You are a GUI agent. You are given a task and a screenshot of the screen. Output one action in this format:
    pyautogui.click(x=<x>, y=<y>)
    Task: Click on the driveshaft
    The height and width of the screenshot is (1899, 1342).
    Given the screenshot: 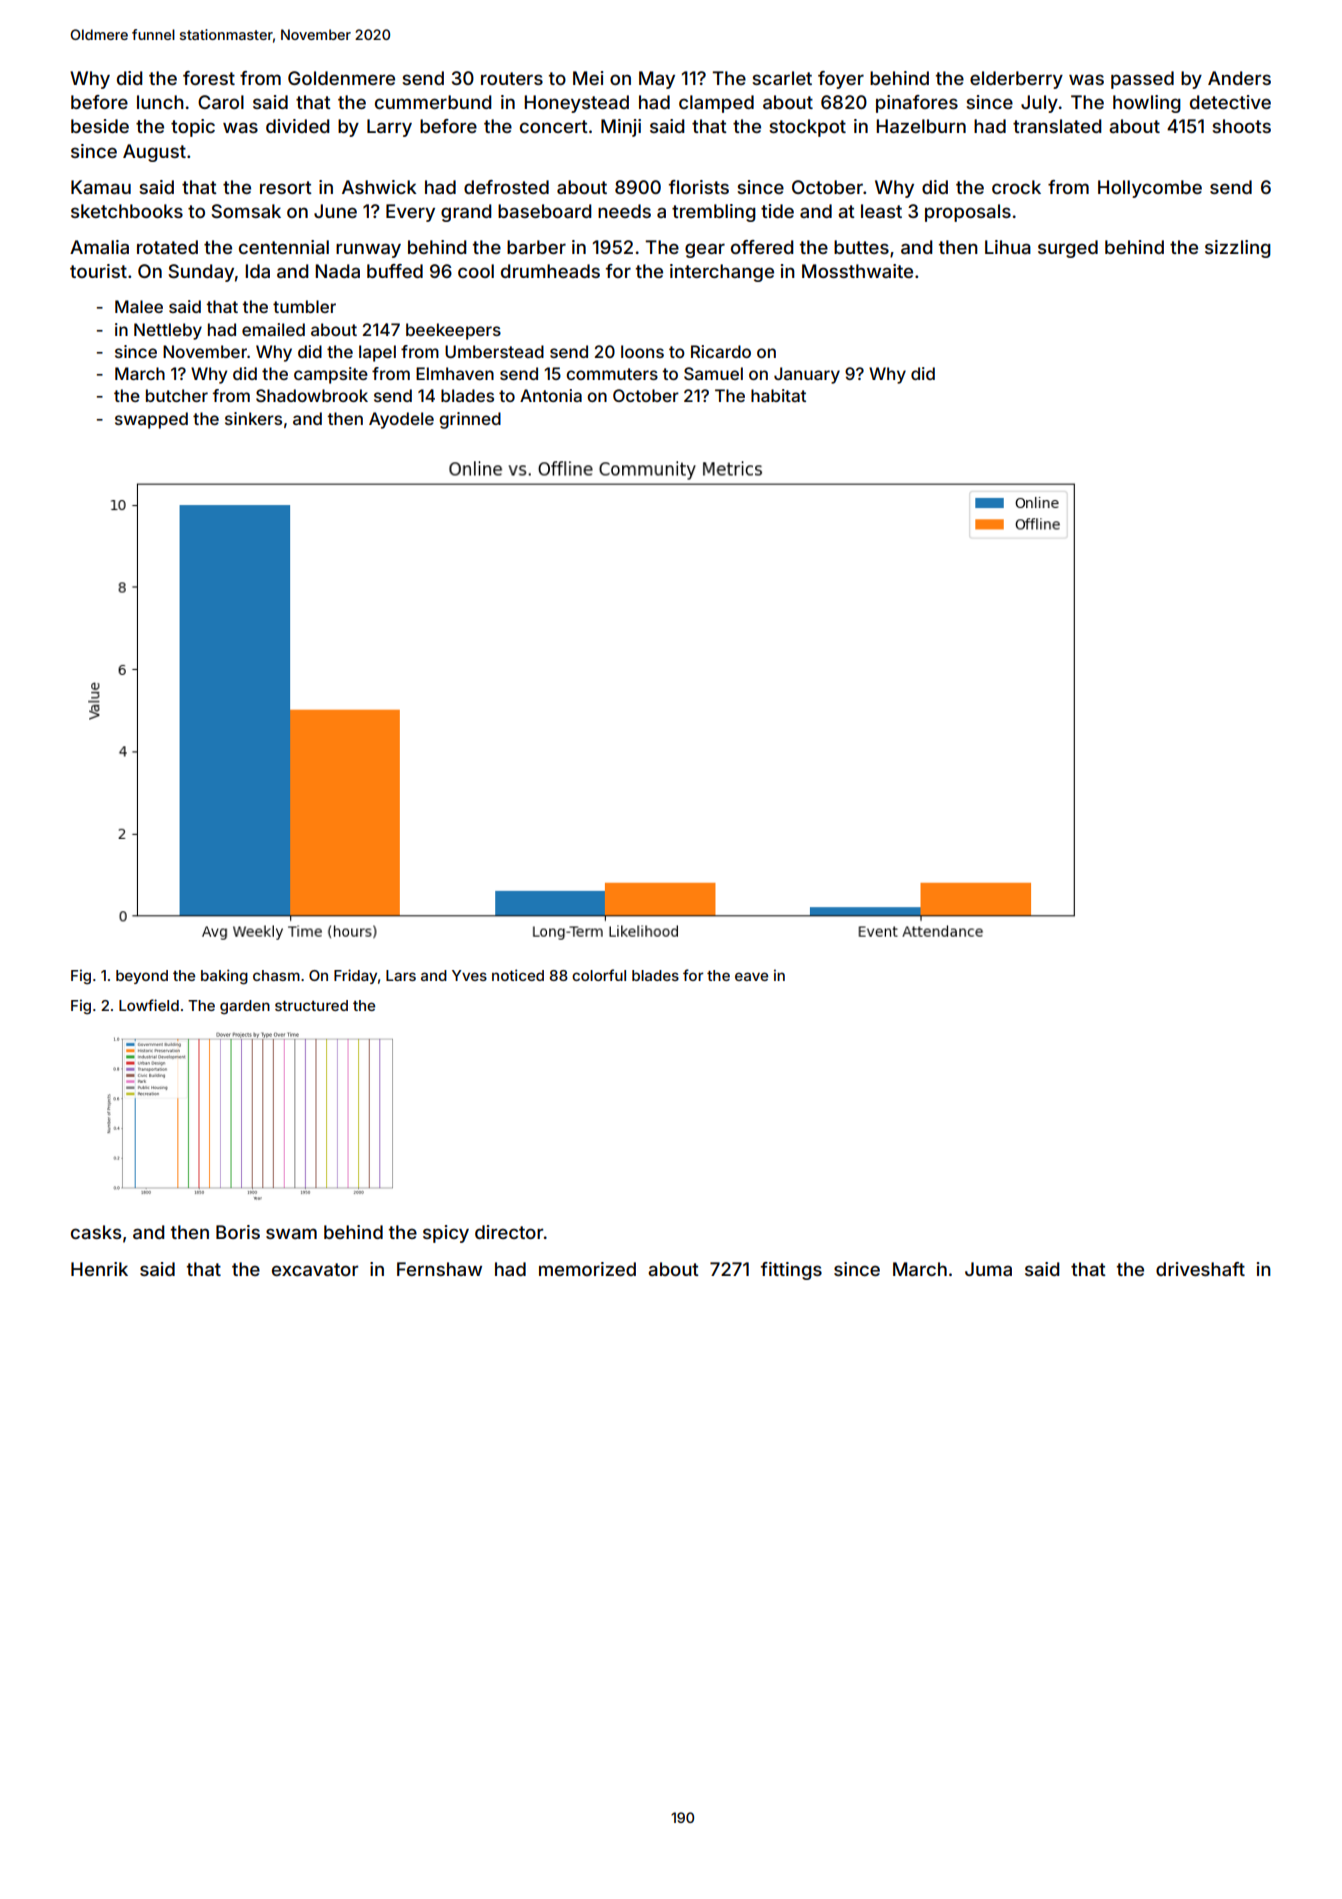 What is the action you would take?
    pyautogui.click(x=1200, y=1269)
